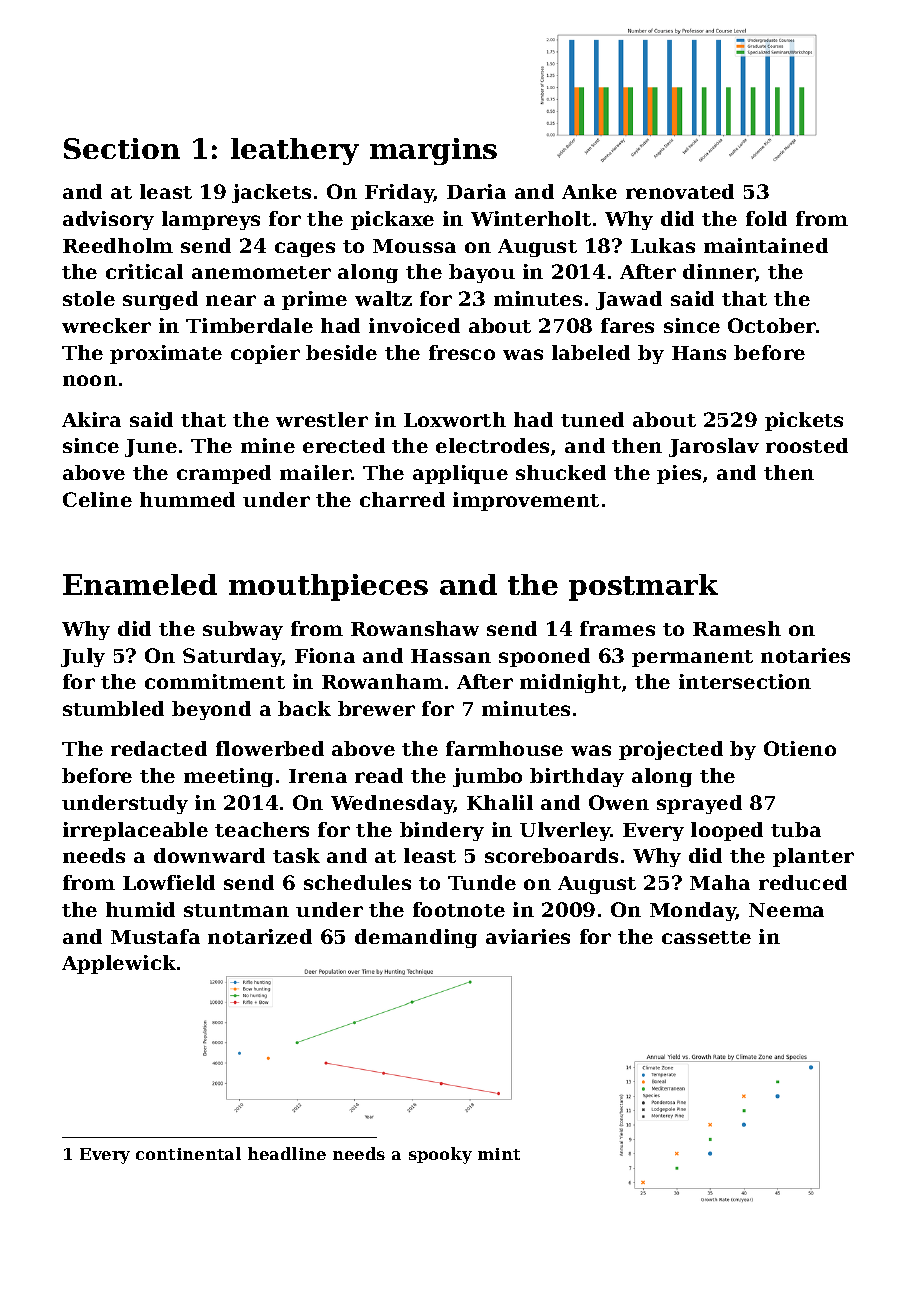  I want to click on notaries, so click(805, 655).
